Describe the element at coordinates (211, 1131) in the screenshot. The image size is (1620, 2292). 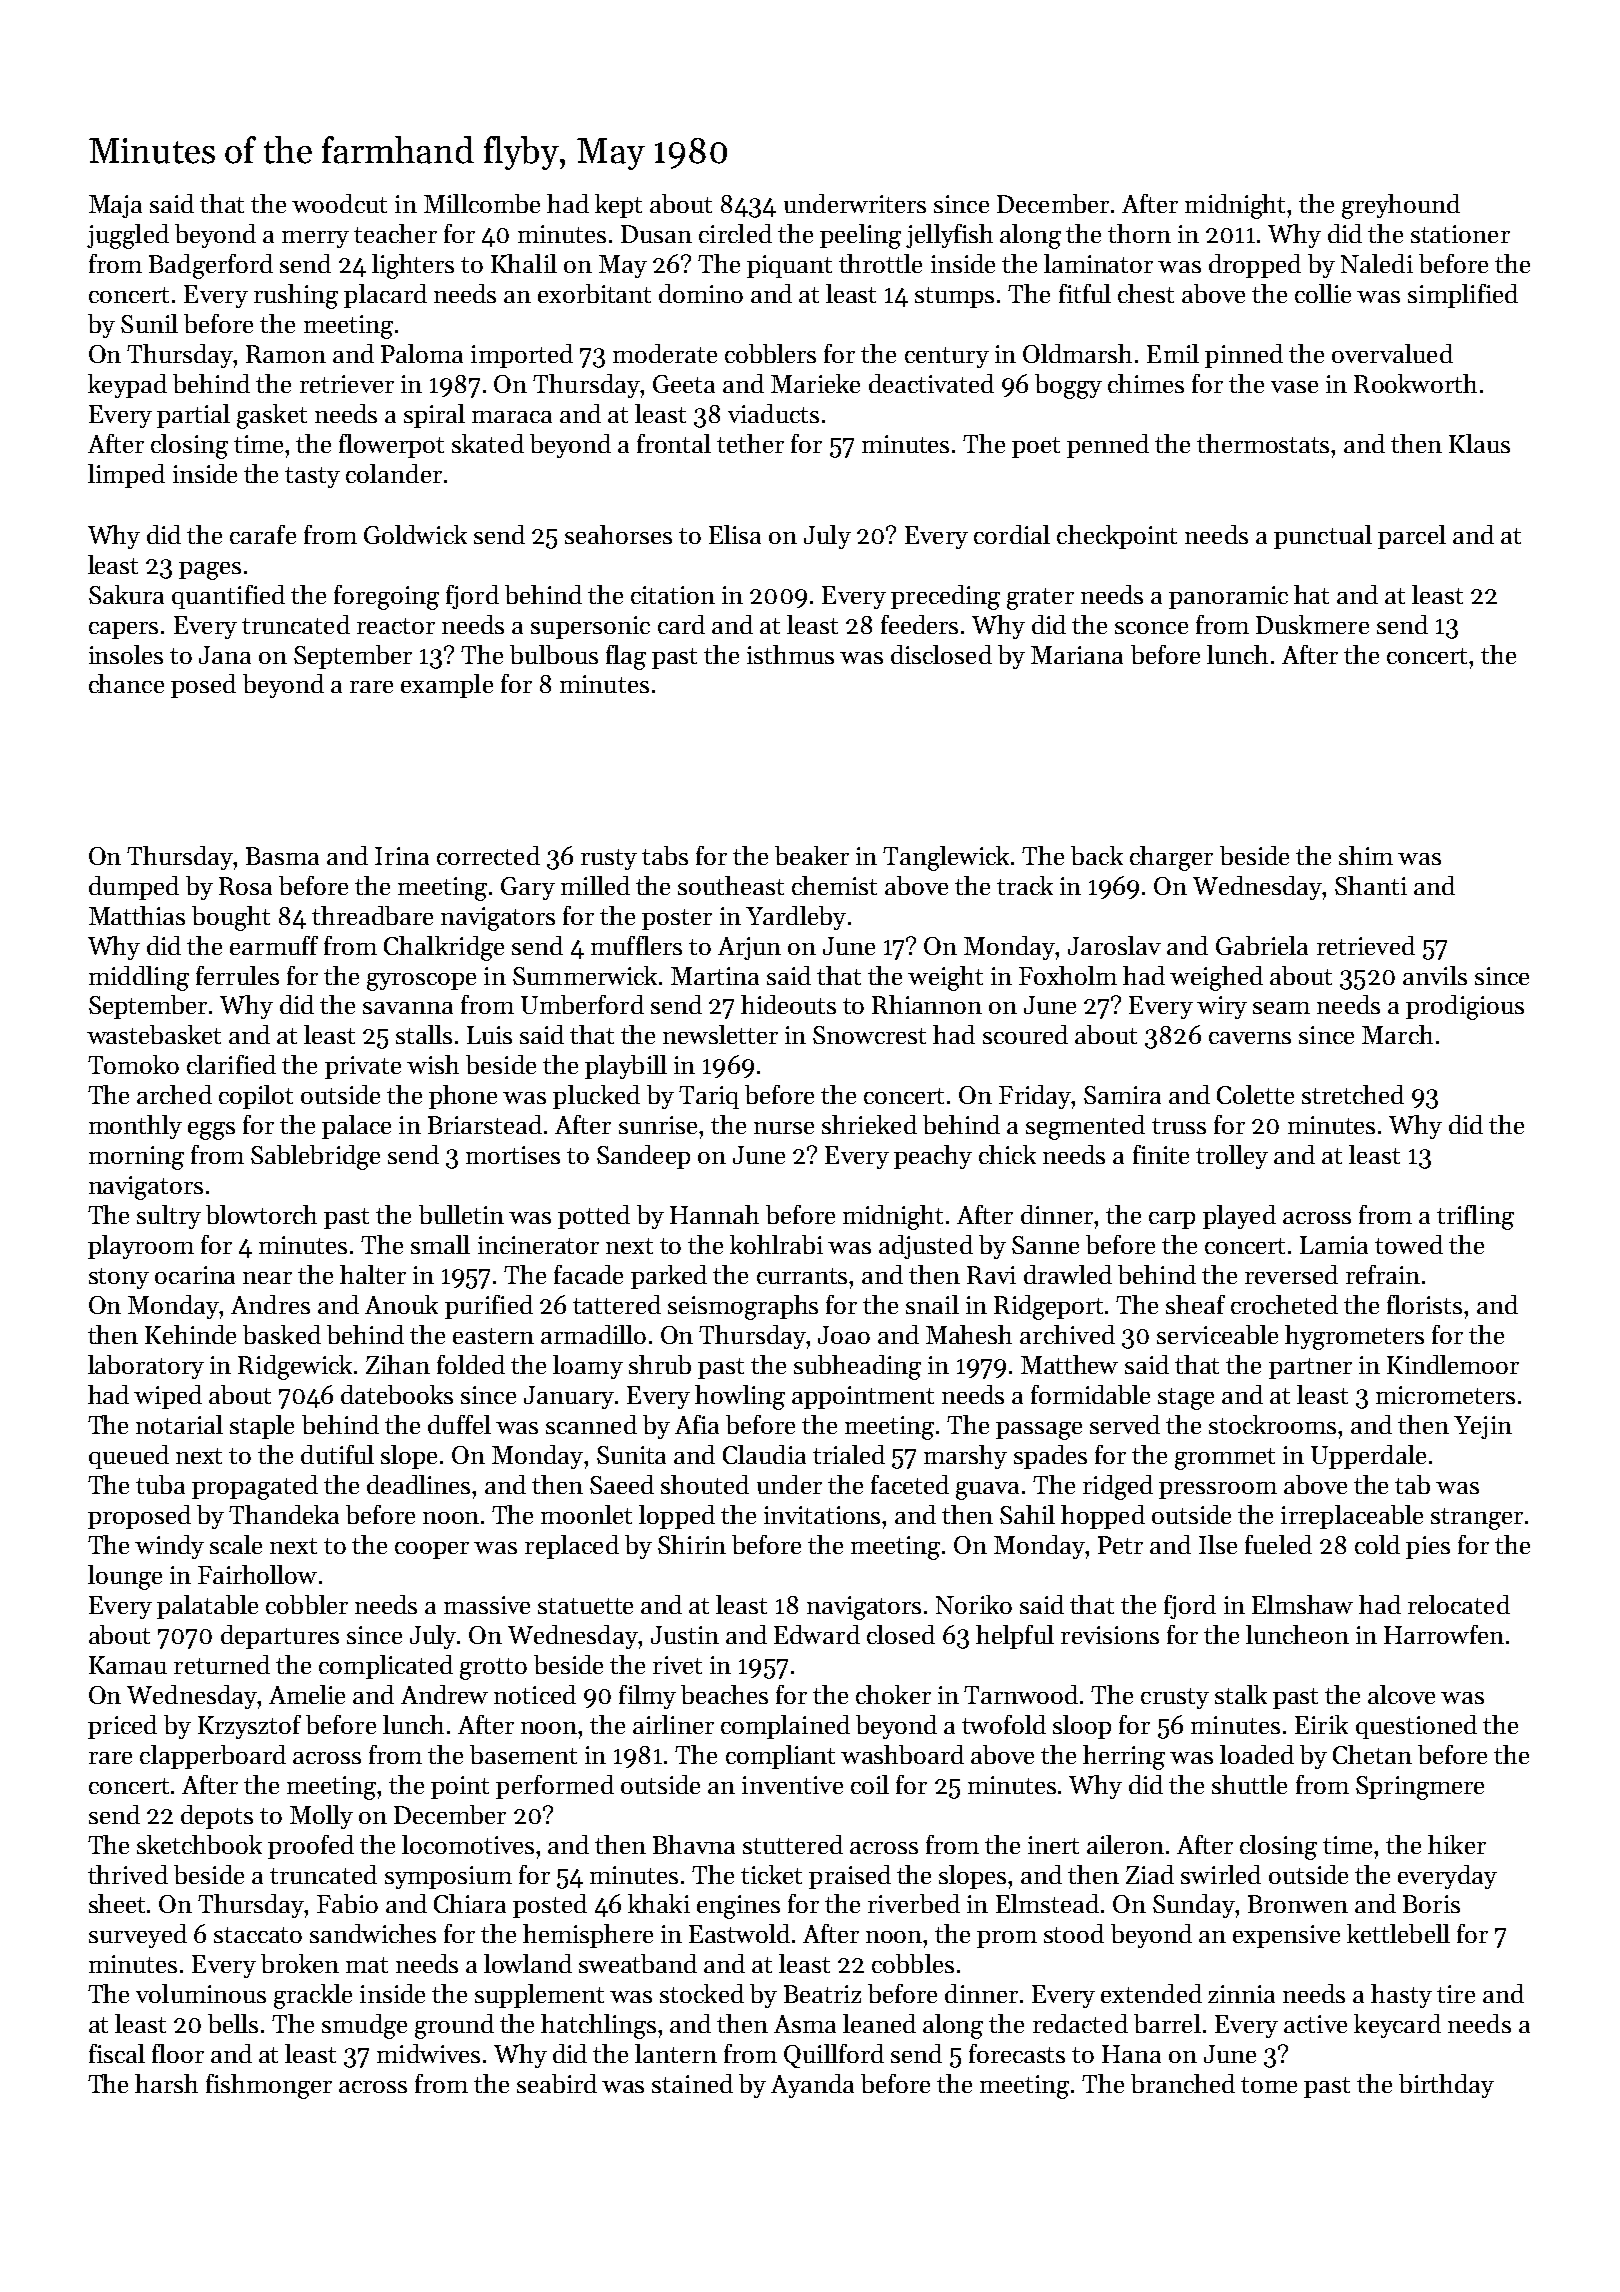
I see `eggs` at that location.
